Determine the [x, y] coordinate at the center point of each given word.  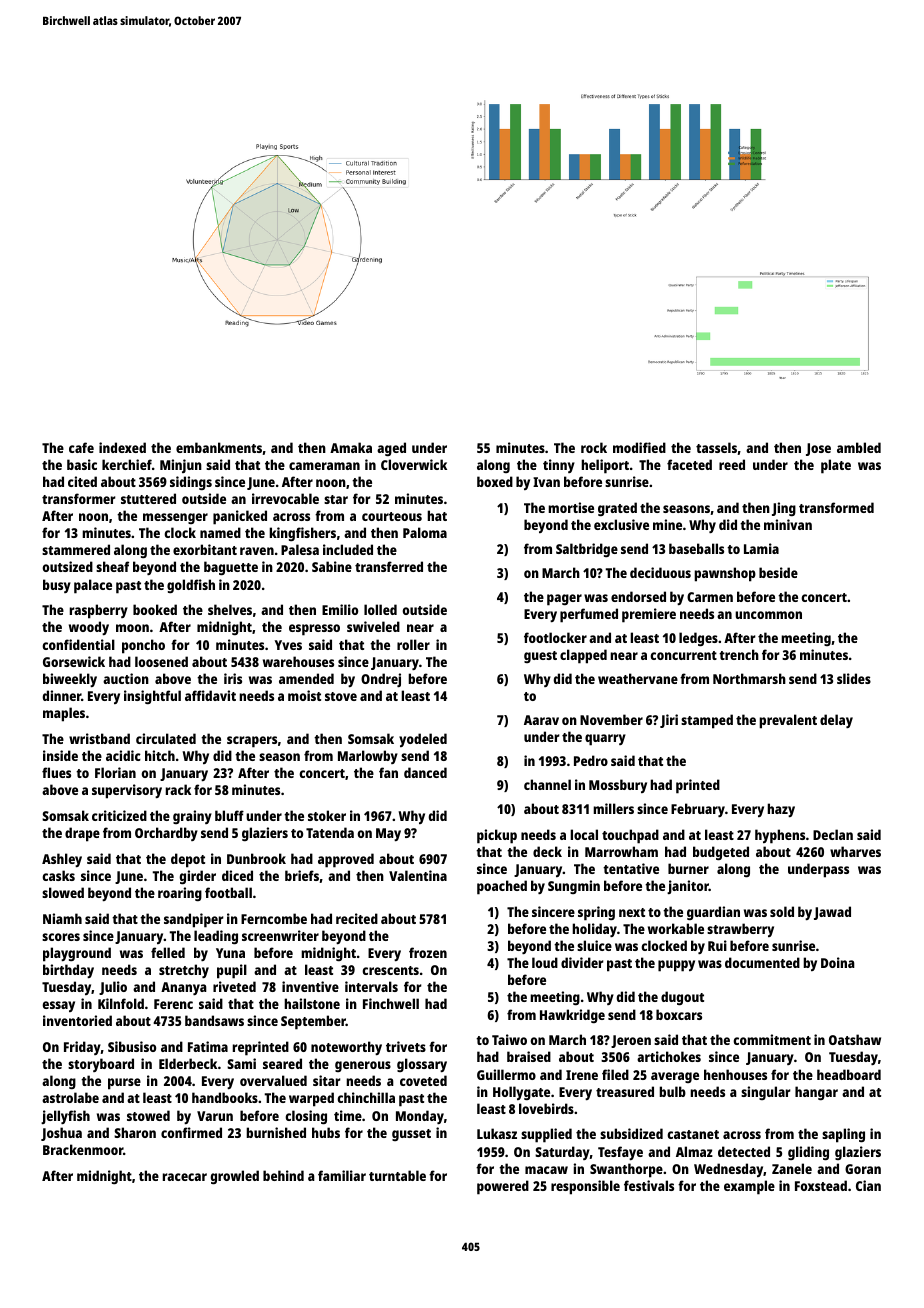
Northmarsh [749, 678]
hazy [781, 810]
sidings [191, 483]
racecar [185, 1177]
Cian [868, 1185]
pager [564, 600]
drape [82, 834]
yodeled [423, 740]
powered [503, 1187]
